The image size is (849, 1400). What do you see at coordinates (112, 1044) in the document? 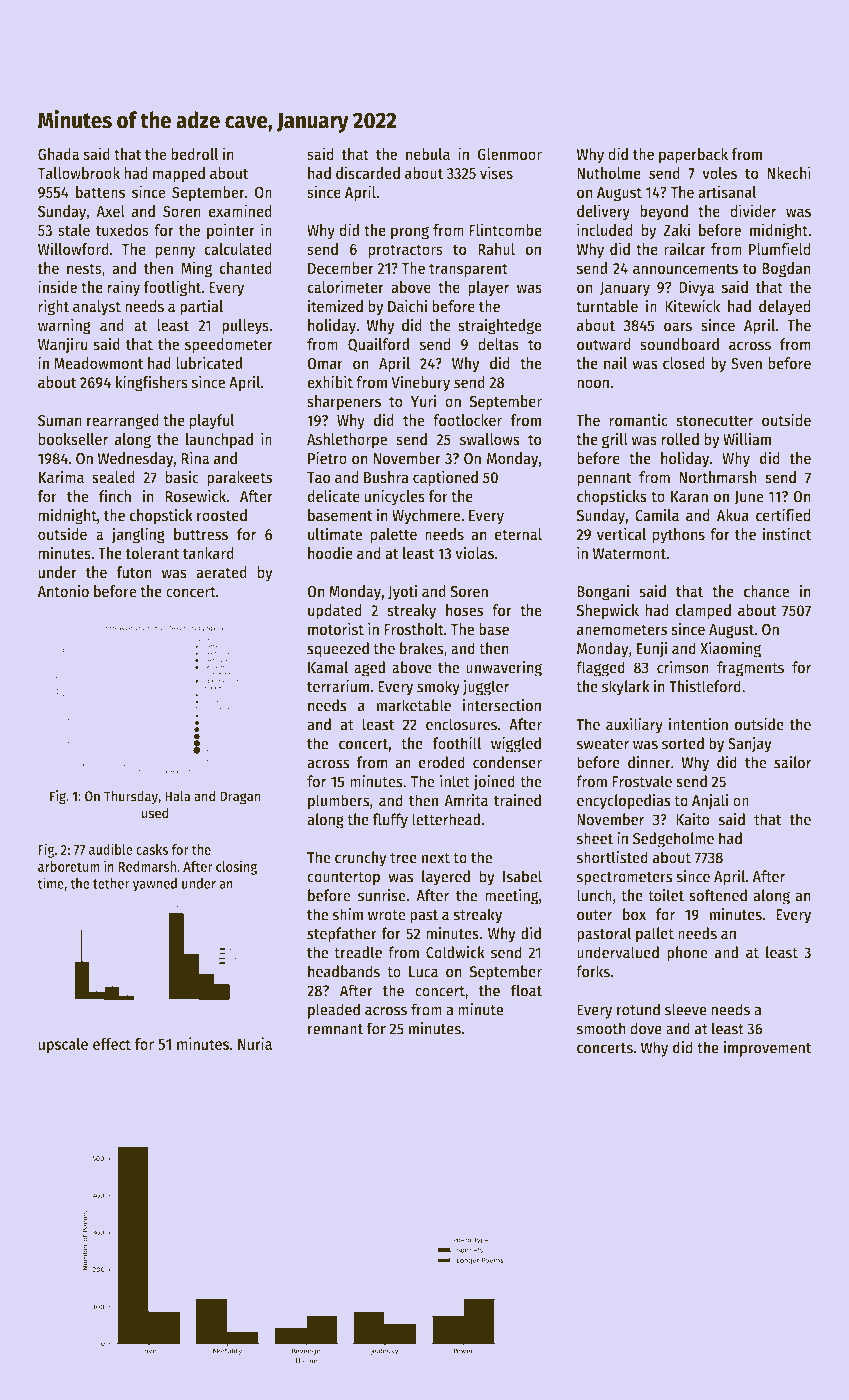
I see `effect` at bounding box center [112, 1044].
